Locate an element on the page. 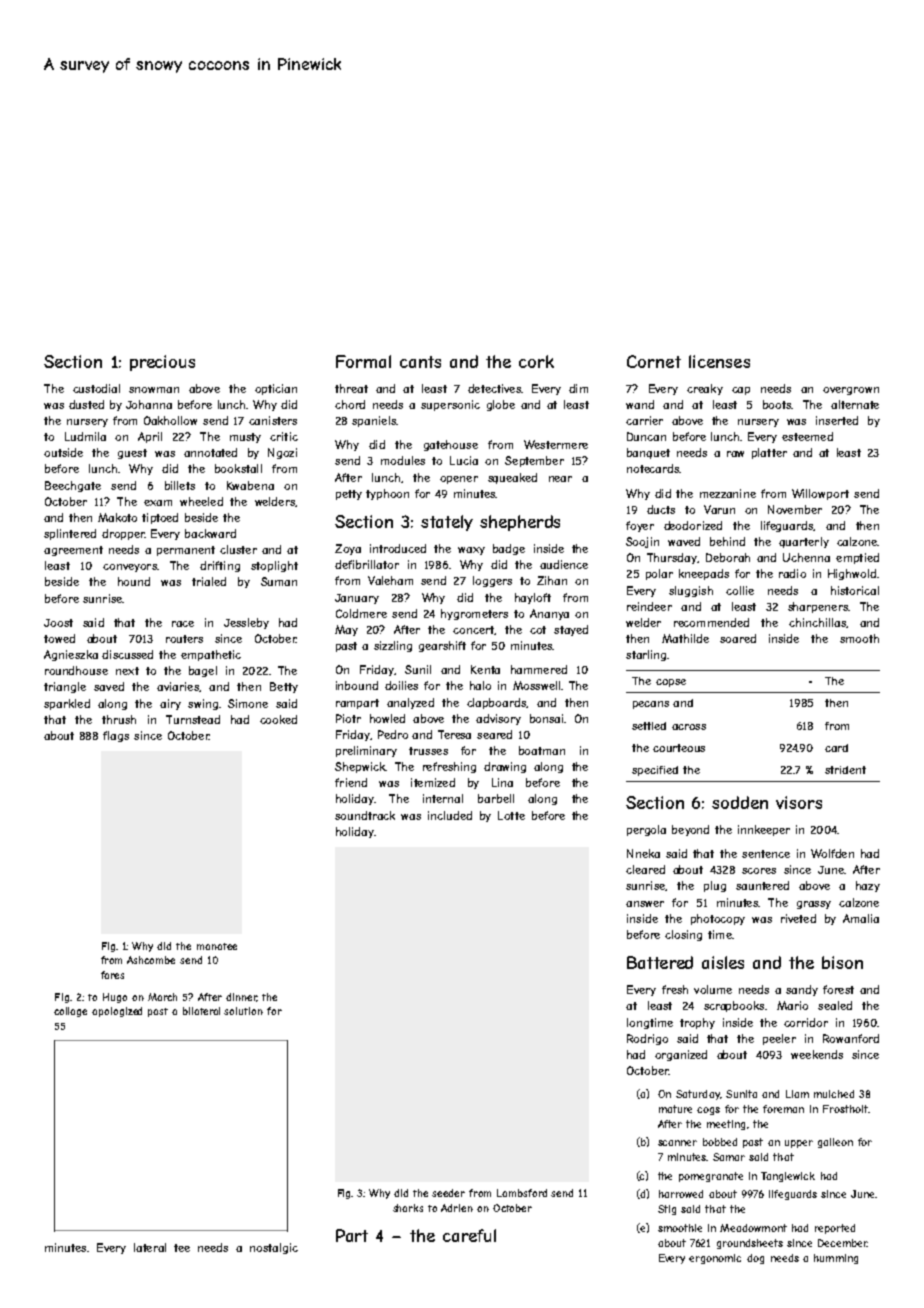  dinner is located at coordinates (241, 997).
